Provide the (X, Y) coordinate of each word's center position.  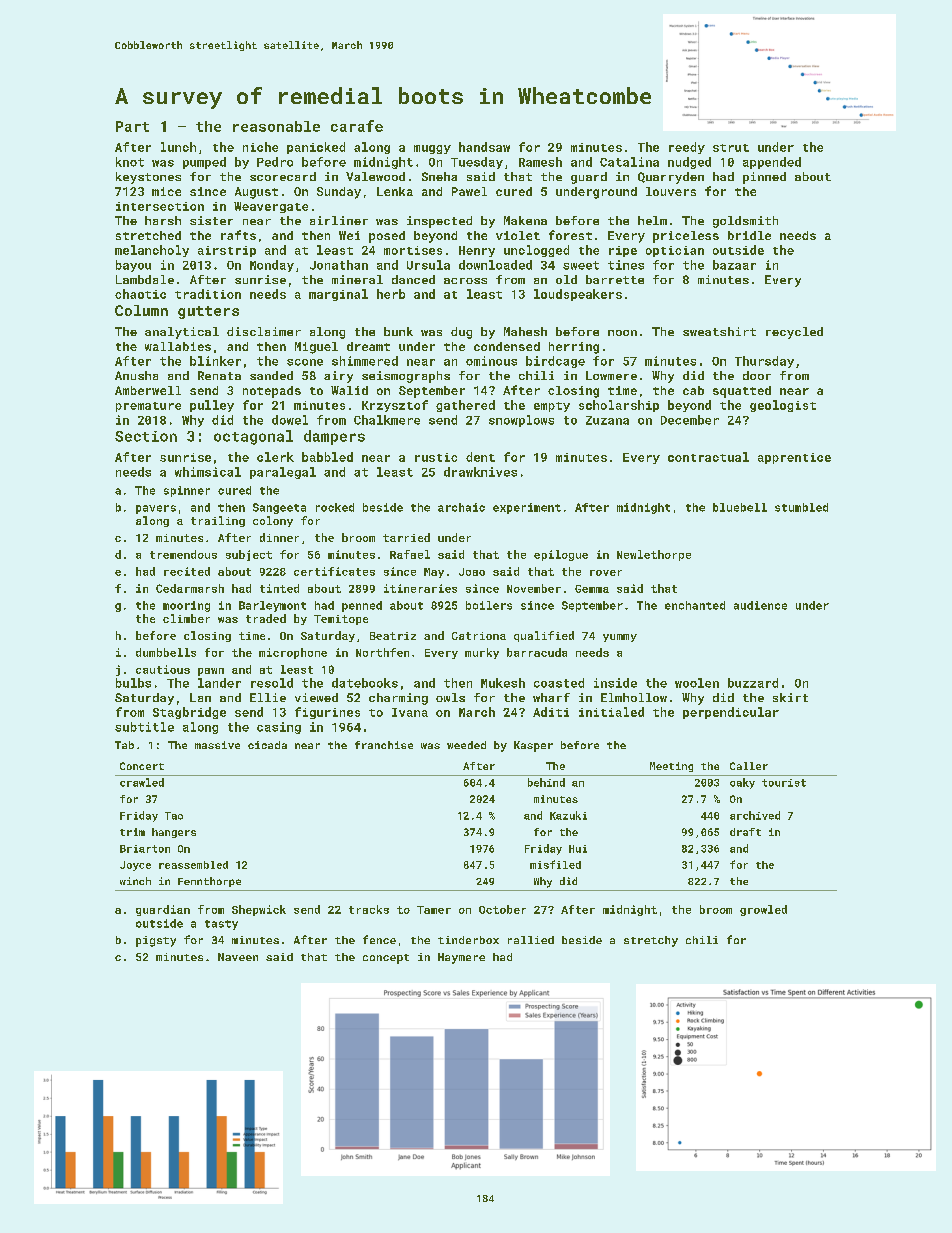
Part (132, 126)
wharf (551, 697)
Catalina (629, 162)
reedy (687, 148)
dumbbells (166, 652)
